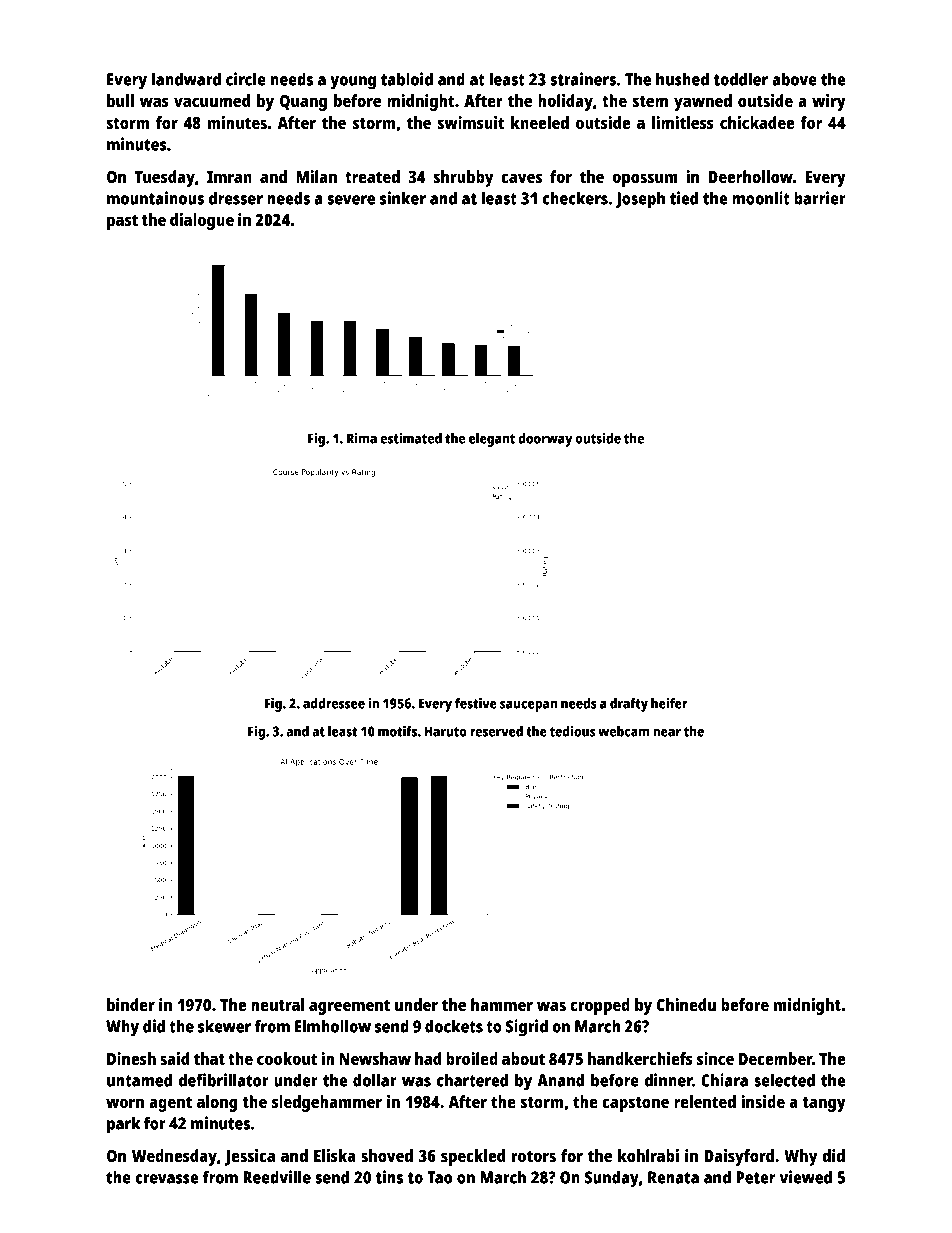 The width and height of the screenshot is (952, 1233). What do you see at coordinates (131, 1004) in the screenshot?
I see `binder` at bounding box center [131, 1004].
